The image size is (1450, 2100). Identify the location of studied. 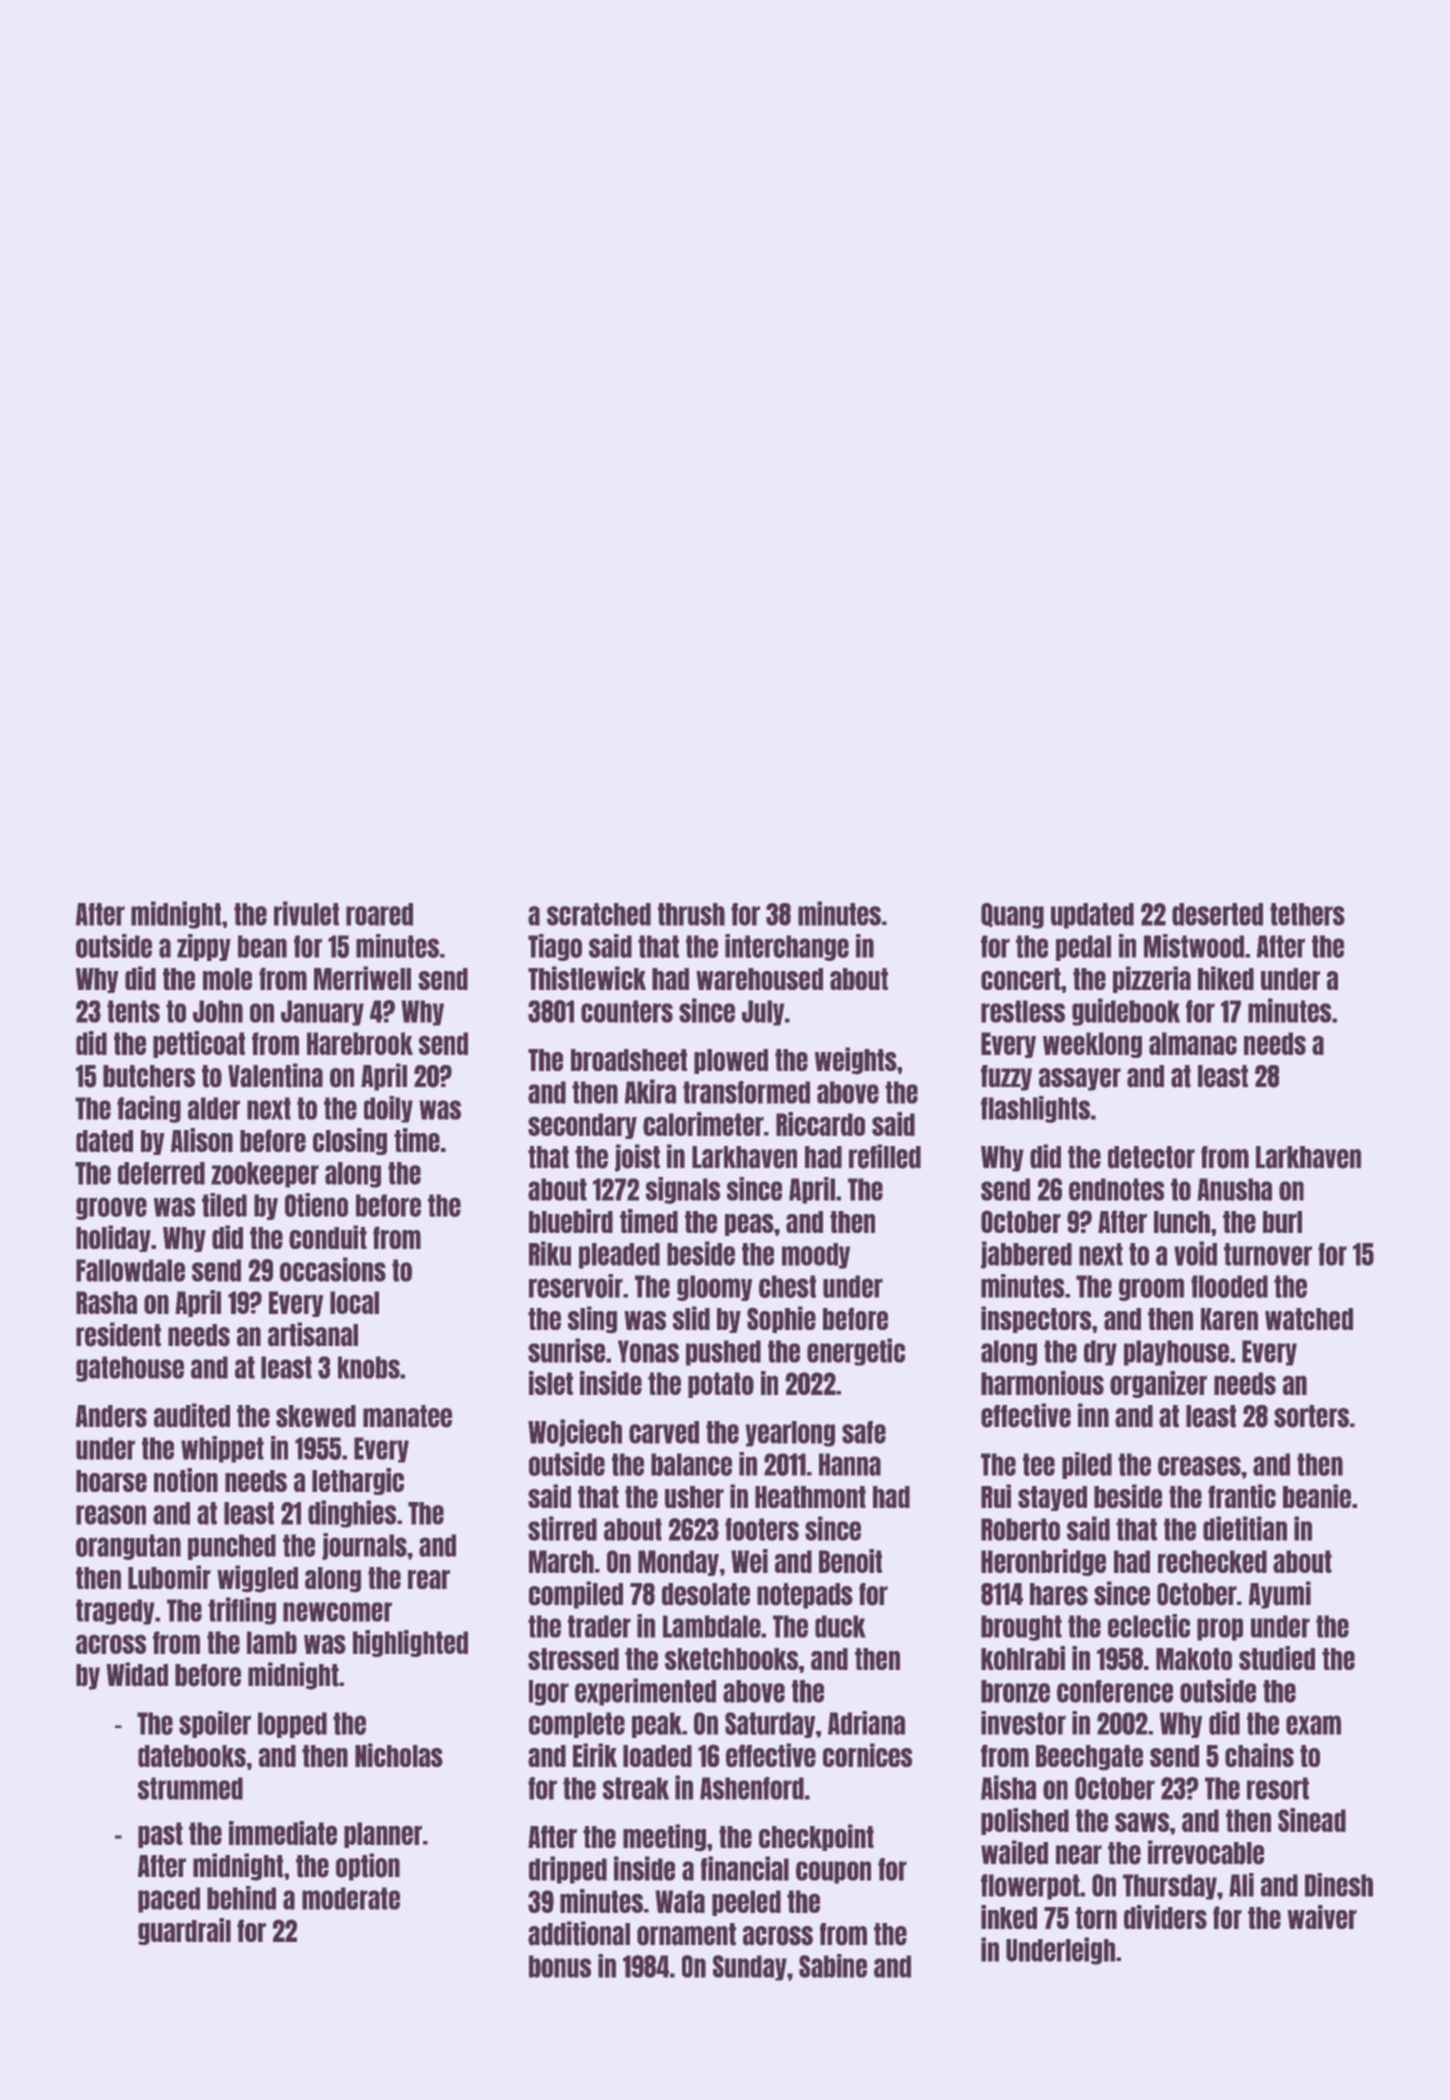
(1277, 1658).
